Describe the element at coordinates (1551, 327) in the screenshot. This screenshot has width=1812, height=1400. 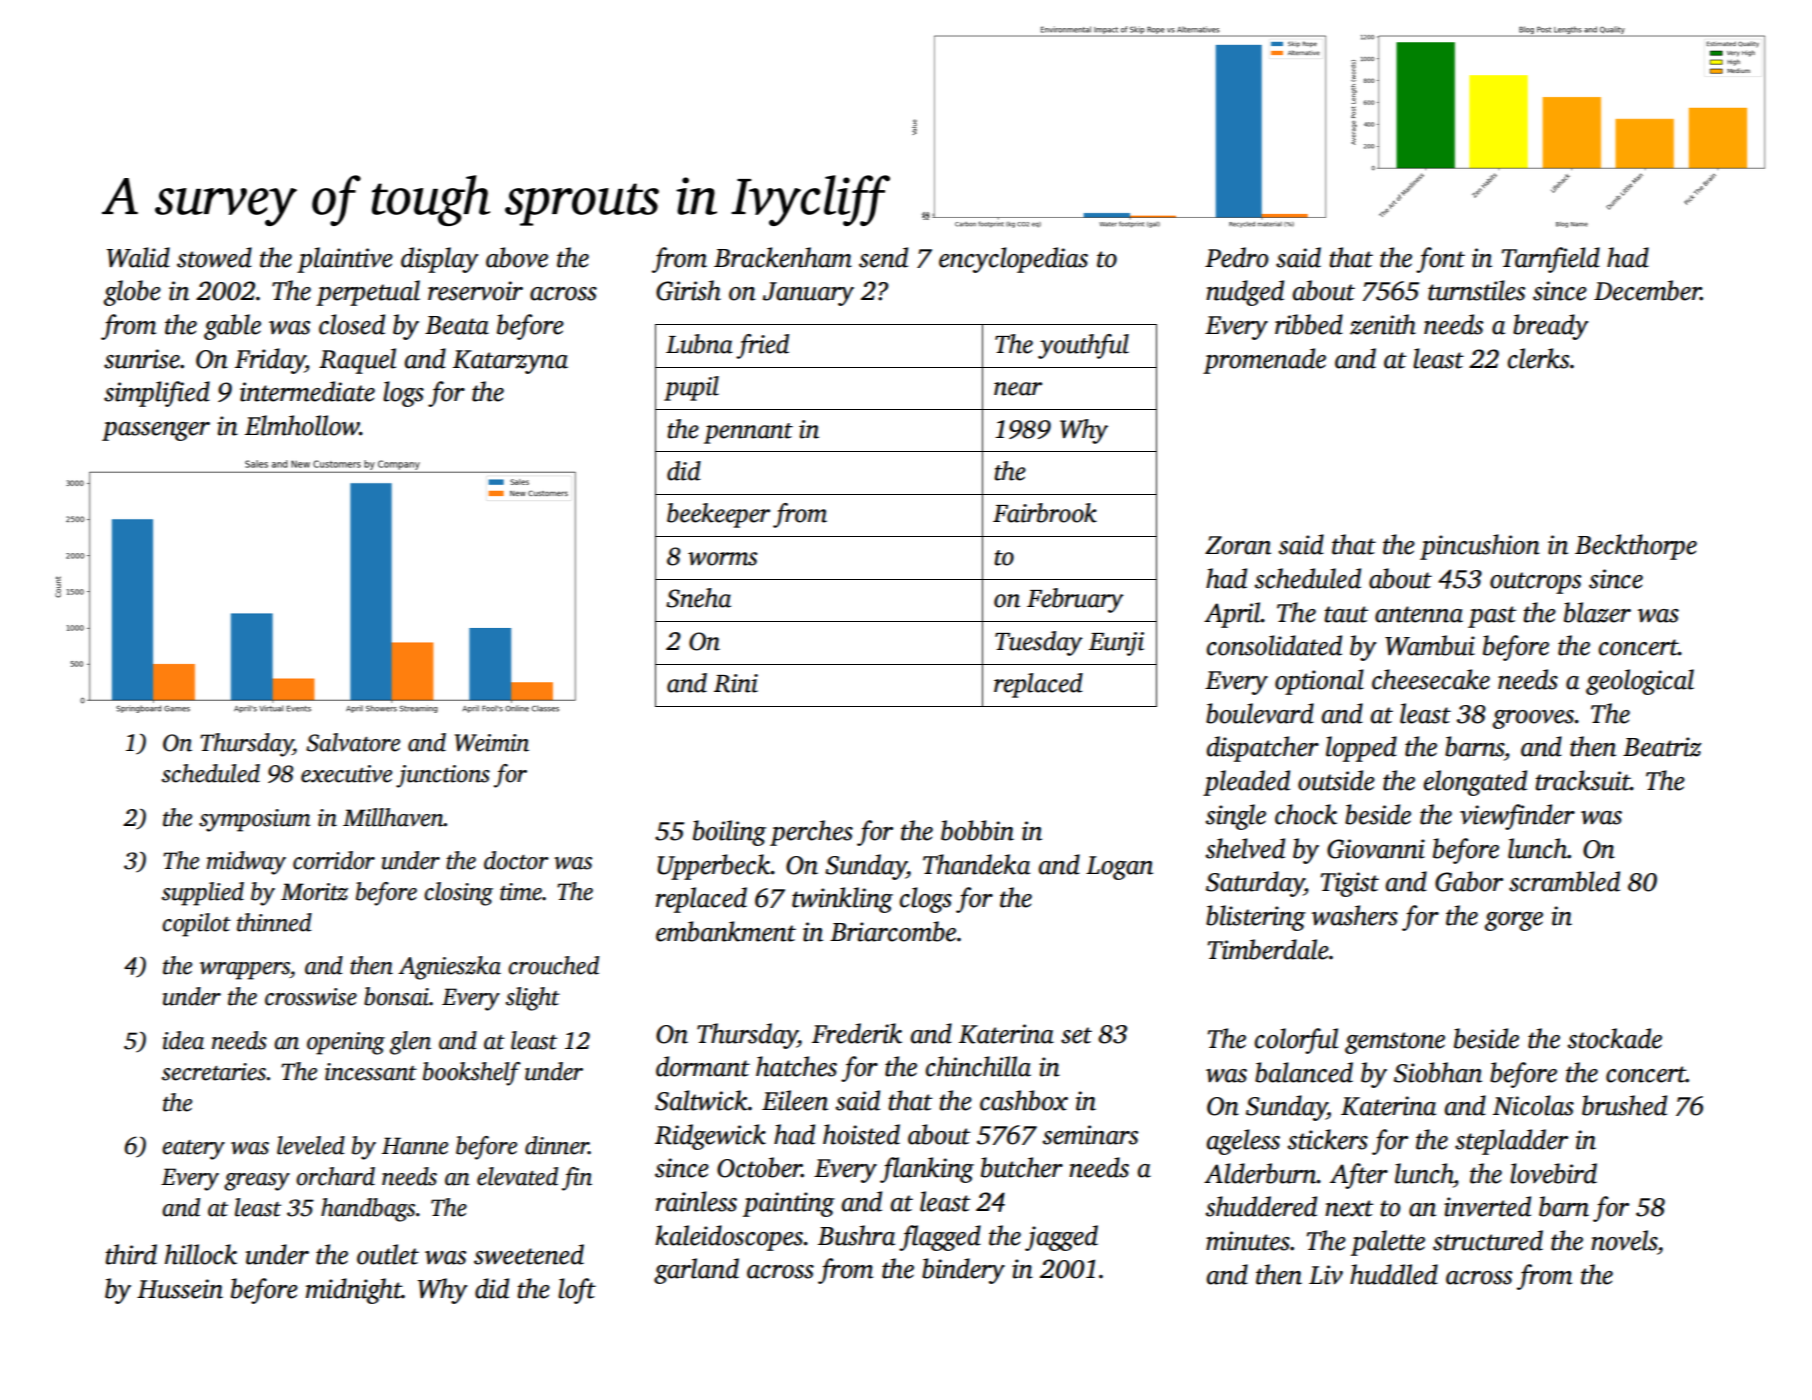
I see `bready` at that location.
